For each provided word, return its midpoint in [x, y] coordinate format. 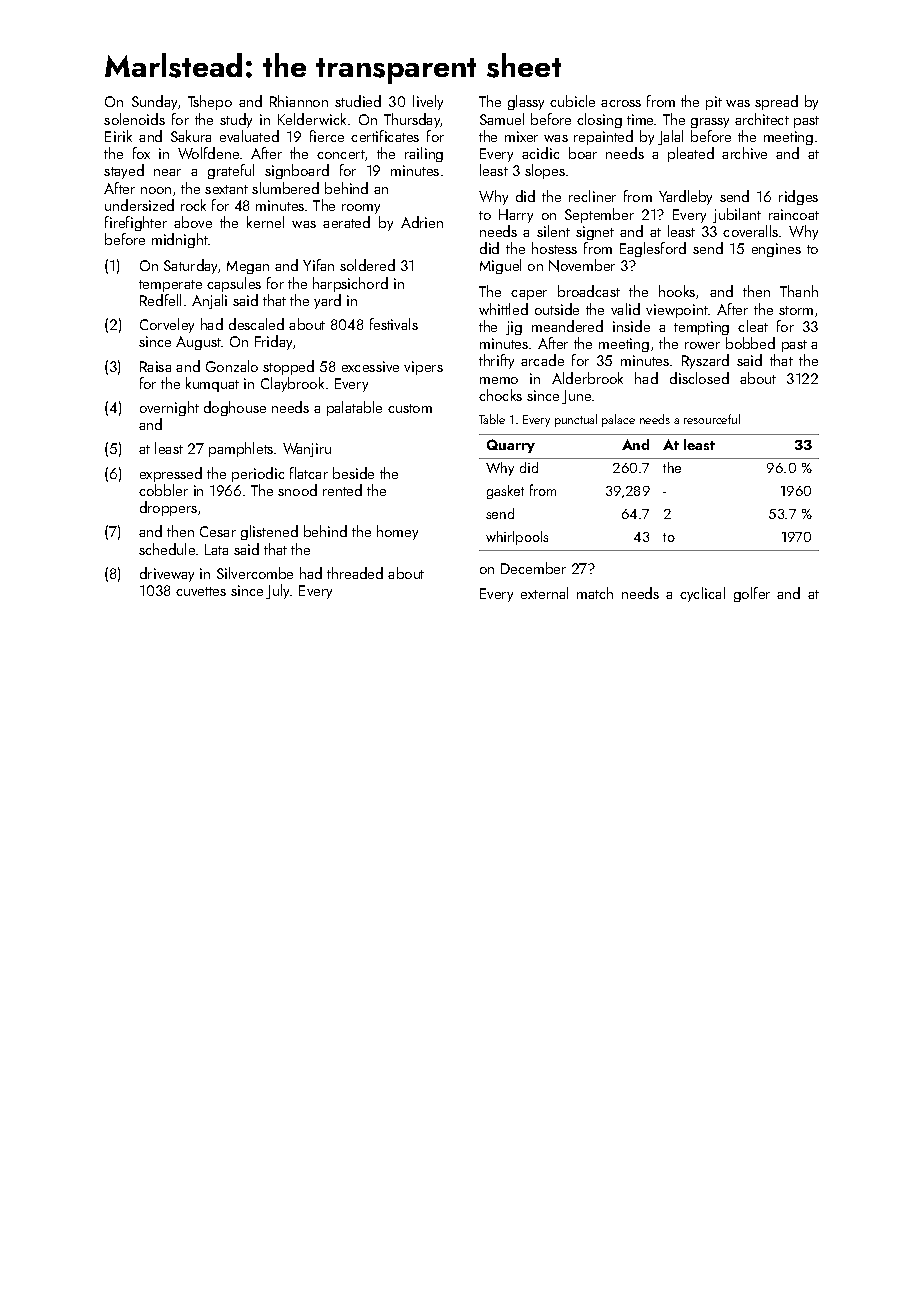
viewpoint [677, 311]
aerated [346, 222]
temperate [170, 286]
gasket [505, 492]
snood [297, 490]
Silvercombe [255, 573]
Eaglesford [653, 249]
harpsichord [350, 284]
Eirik [118, 136]
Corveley [167, 325]
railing [424, 154]
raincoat [794, 214]
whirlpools [517, 538]
